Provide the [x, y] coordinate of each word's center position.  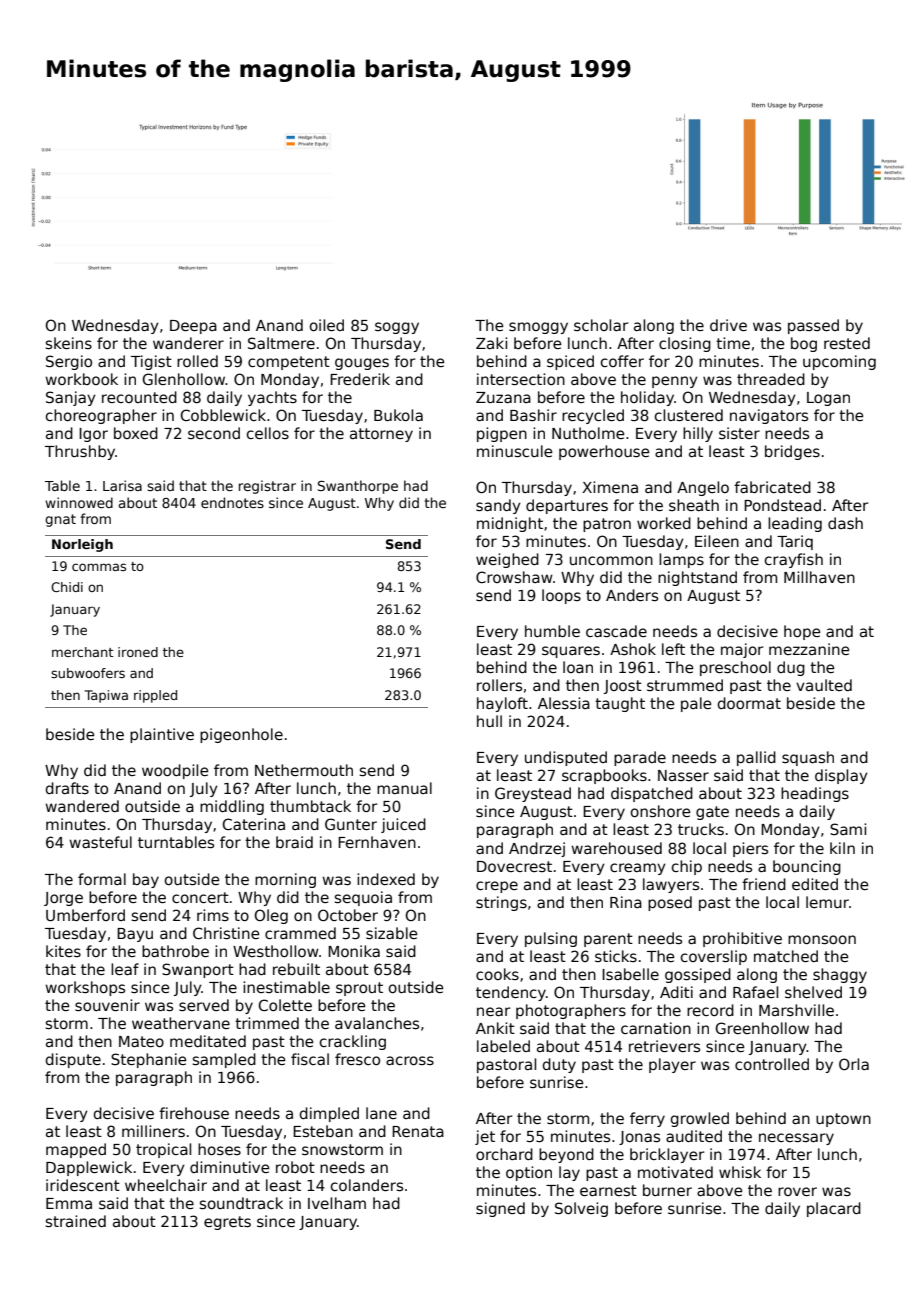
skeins [69, 343]
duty [559, 1065]
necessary [796, 1139]
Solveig [581, 1209]
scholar [601, 325]
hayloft [502, 704]
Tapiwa [106, 696]
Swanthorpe [358, 487]
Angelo [703, 488]
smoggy [538, 328]
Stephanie [149, 1060]
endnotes [232, 502]
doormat [749, 703]
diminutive [230, 1167]
